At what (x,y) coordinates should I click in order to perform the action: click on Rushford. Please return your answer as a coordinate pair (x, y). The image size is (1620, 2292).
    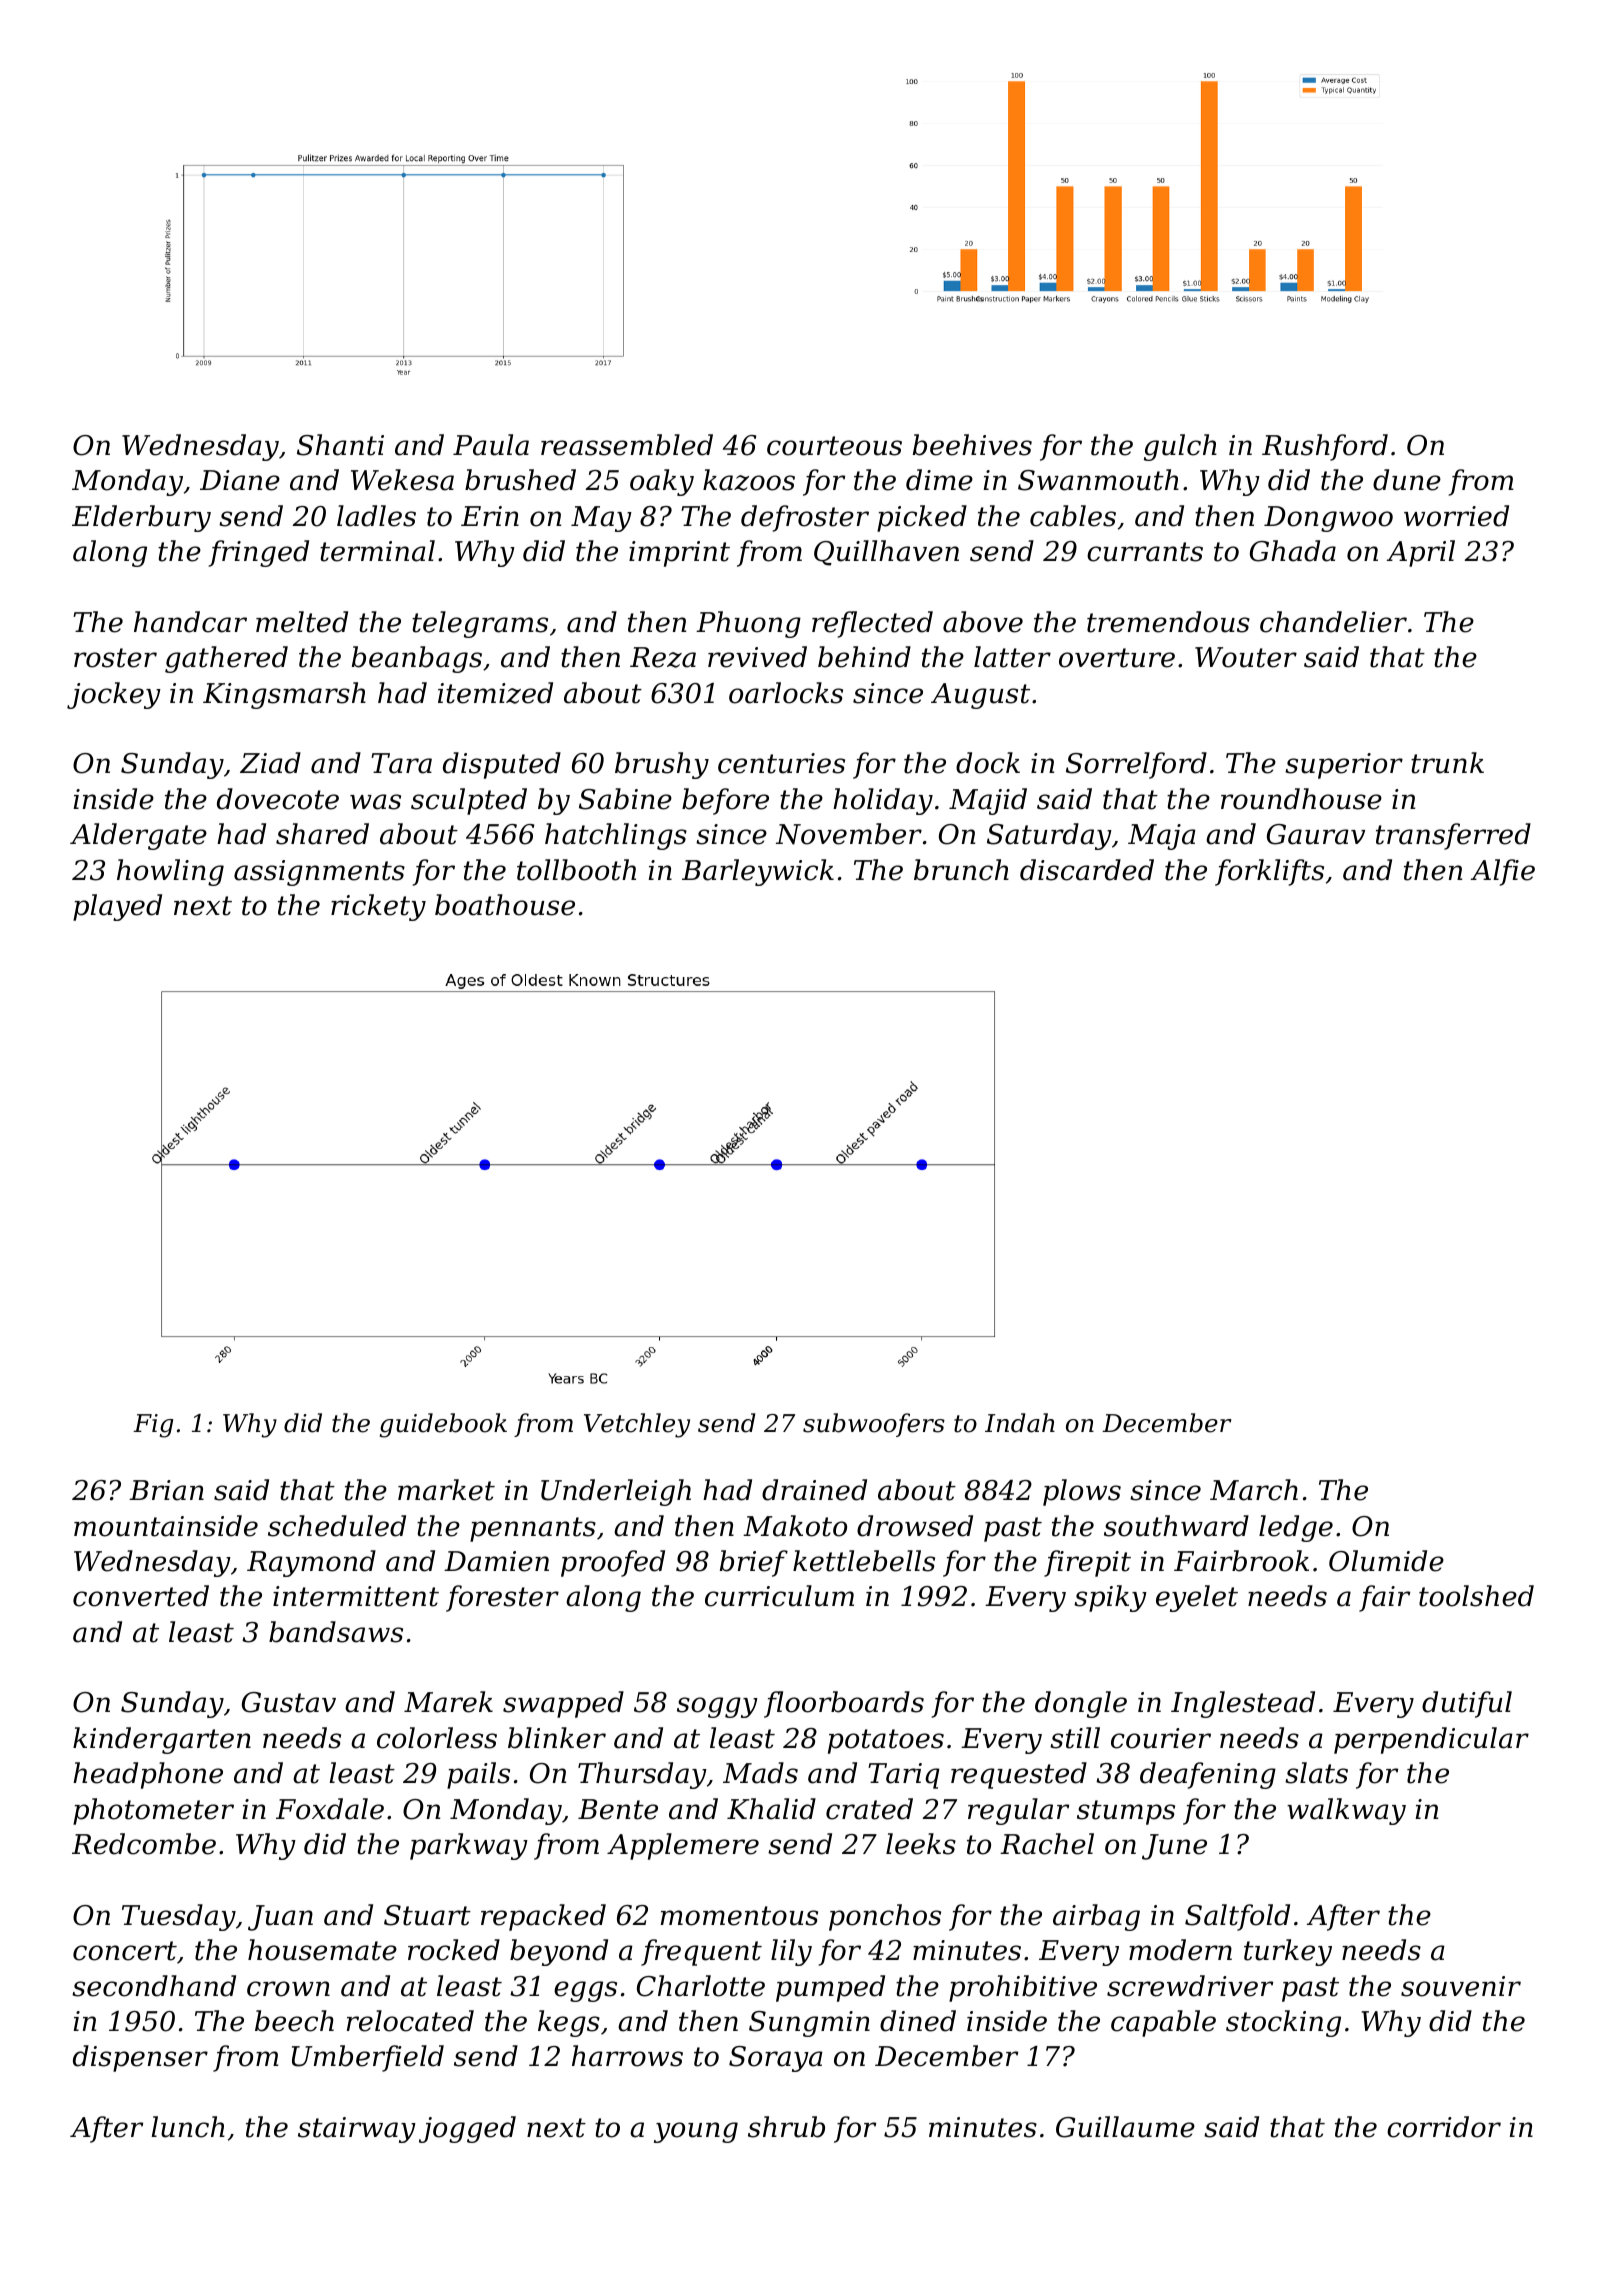
    Looking at the image, I should click on (1325, 447).
